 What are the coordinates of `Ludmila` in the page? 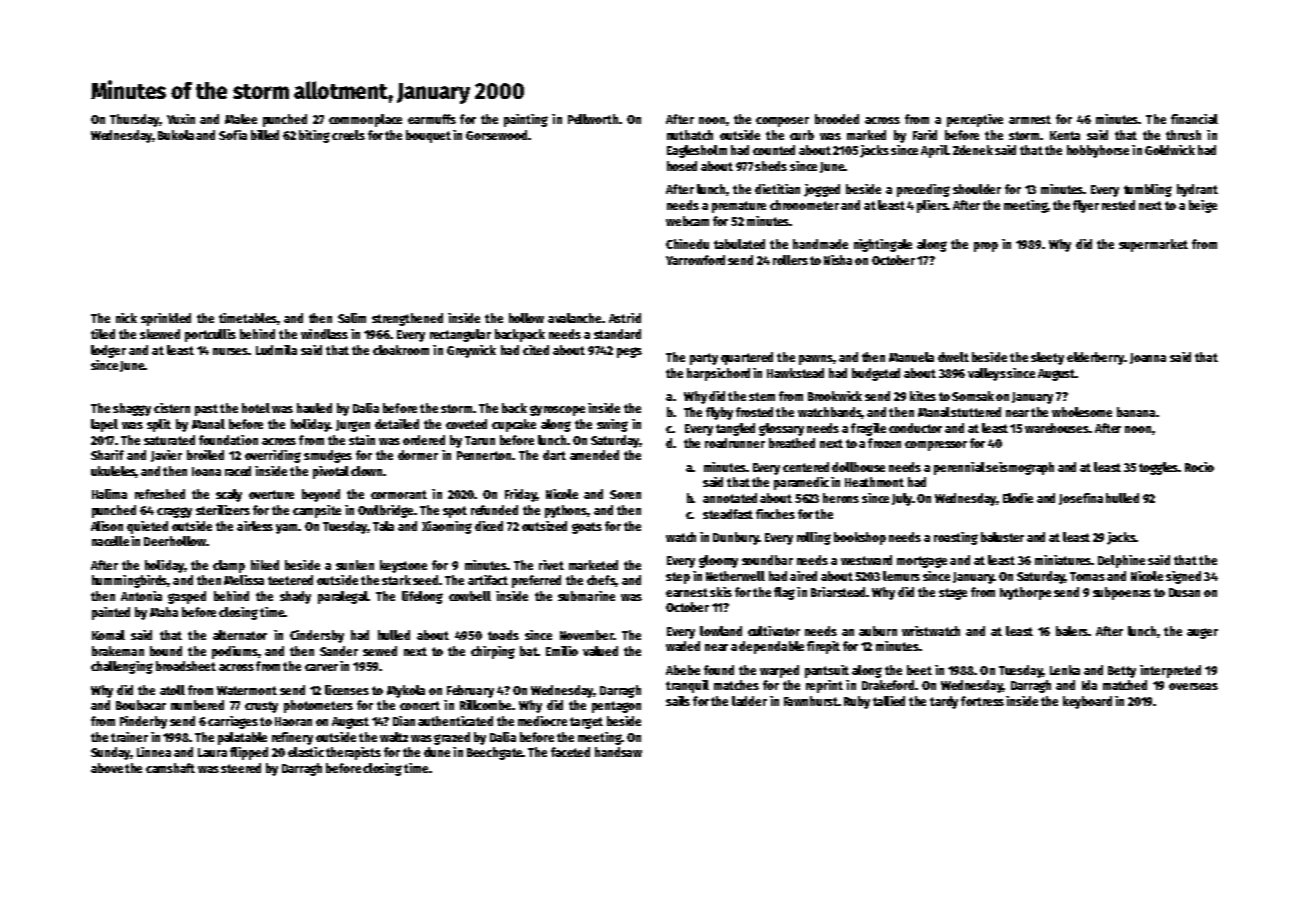 It's located at (276, 350).
